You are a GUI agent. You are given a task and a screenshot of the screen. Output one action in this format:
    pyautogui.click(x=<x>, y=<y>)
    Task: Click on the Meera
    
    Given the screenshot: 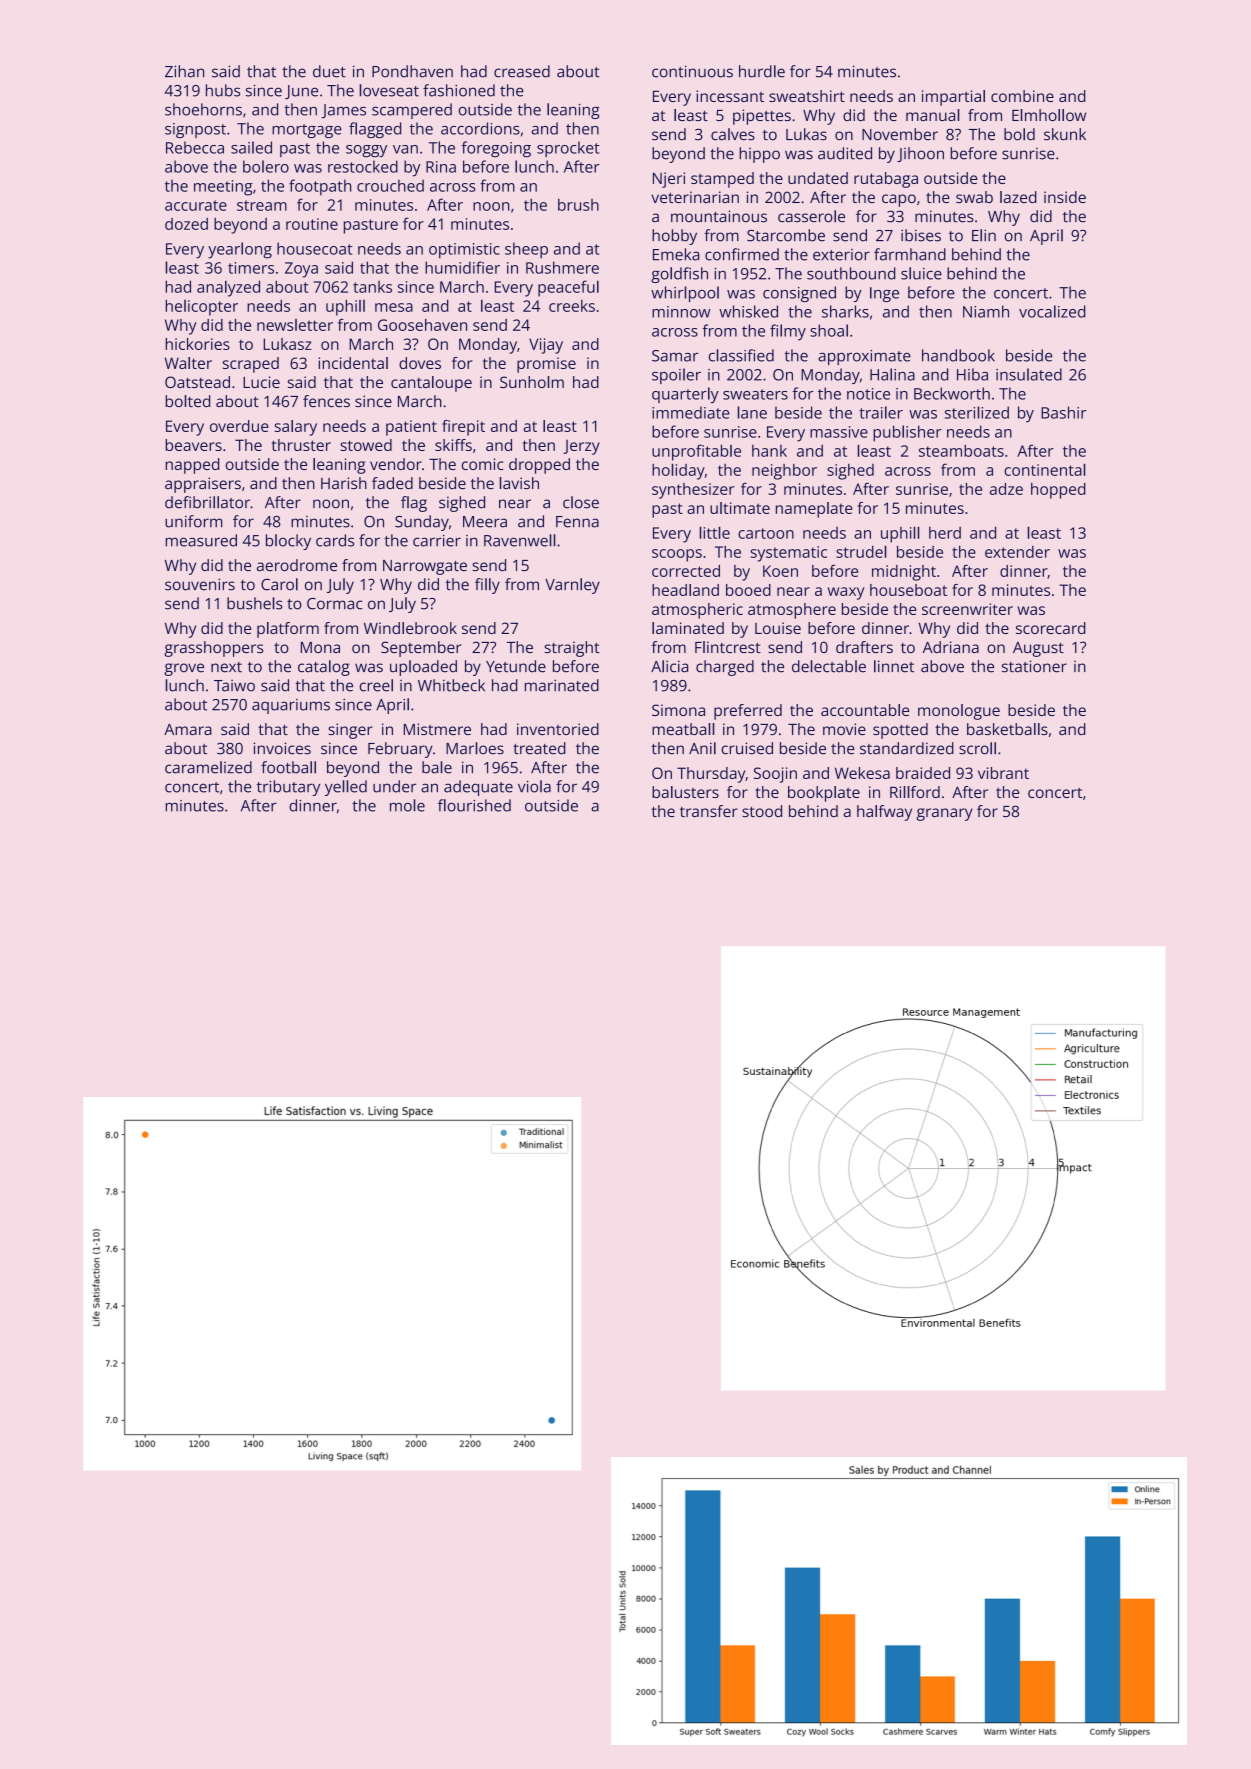 What is the action you would take?
    pyautogui.click(x=485, y=522)
